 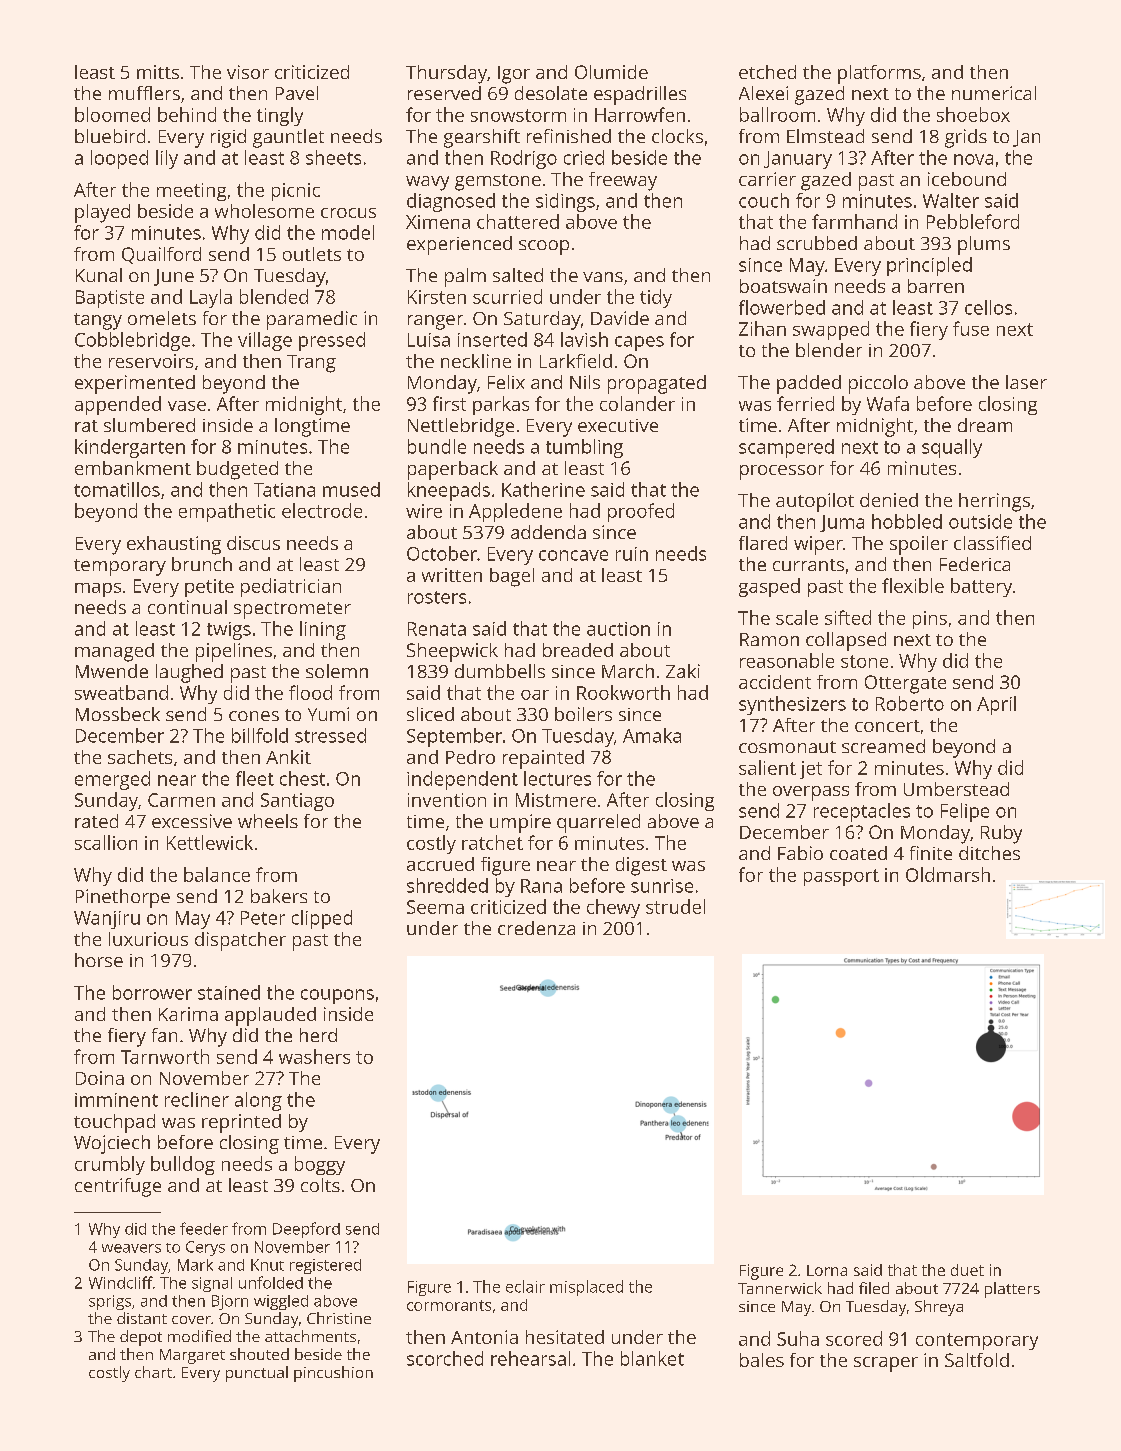 I want to click on shoebox, so click(x=973, y=114).
